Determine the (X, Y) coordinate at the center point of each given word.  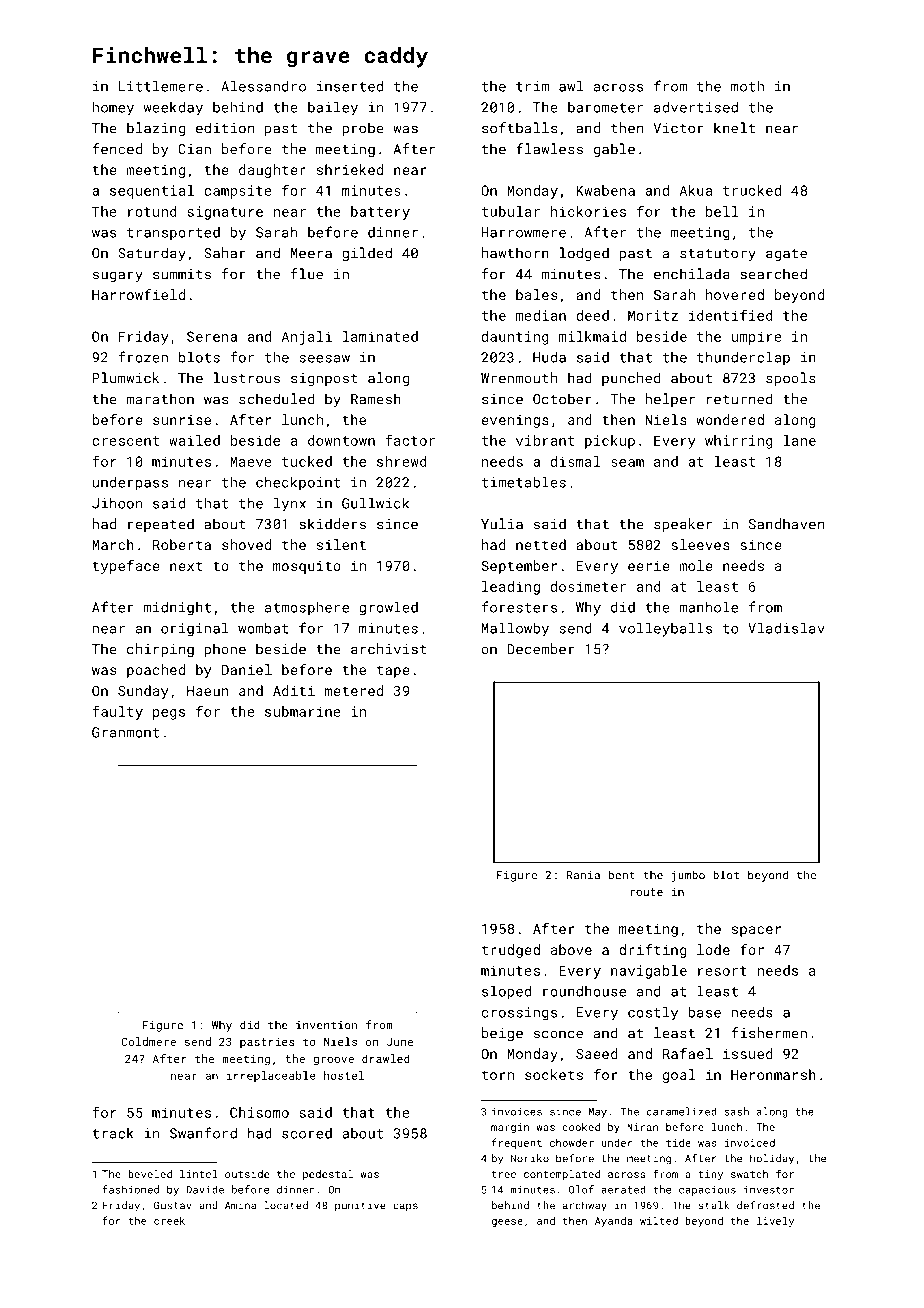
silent (341, 544)
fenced (117, 149)
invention (326, 1025)
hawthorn (515, 253)
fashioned (130, 1189)
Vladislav (786, 628)
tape (393, 671)
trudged (511, 951)
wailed (194, 440)
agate (786, 255)
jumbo (688, 876)
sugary (118, 277)
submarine (303, 711)
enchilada (692, 274)
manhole (708, 607)
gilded (367, 254)
